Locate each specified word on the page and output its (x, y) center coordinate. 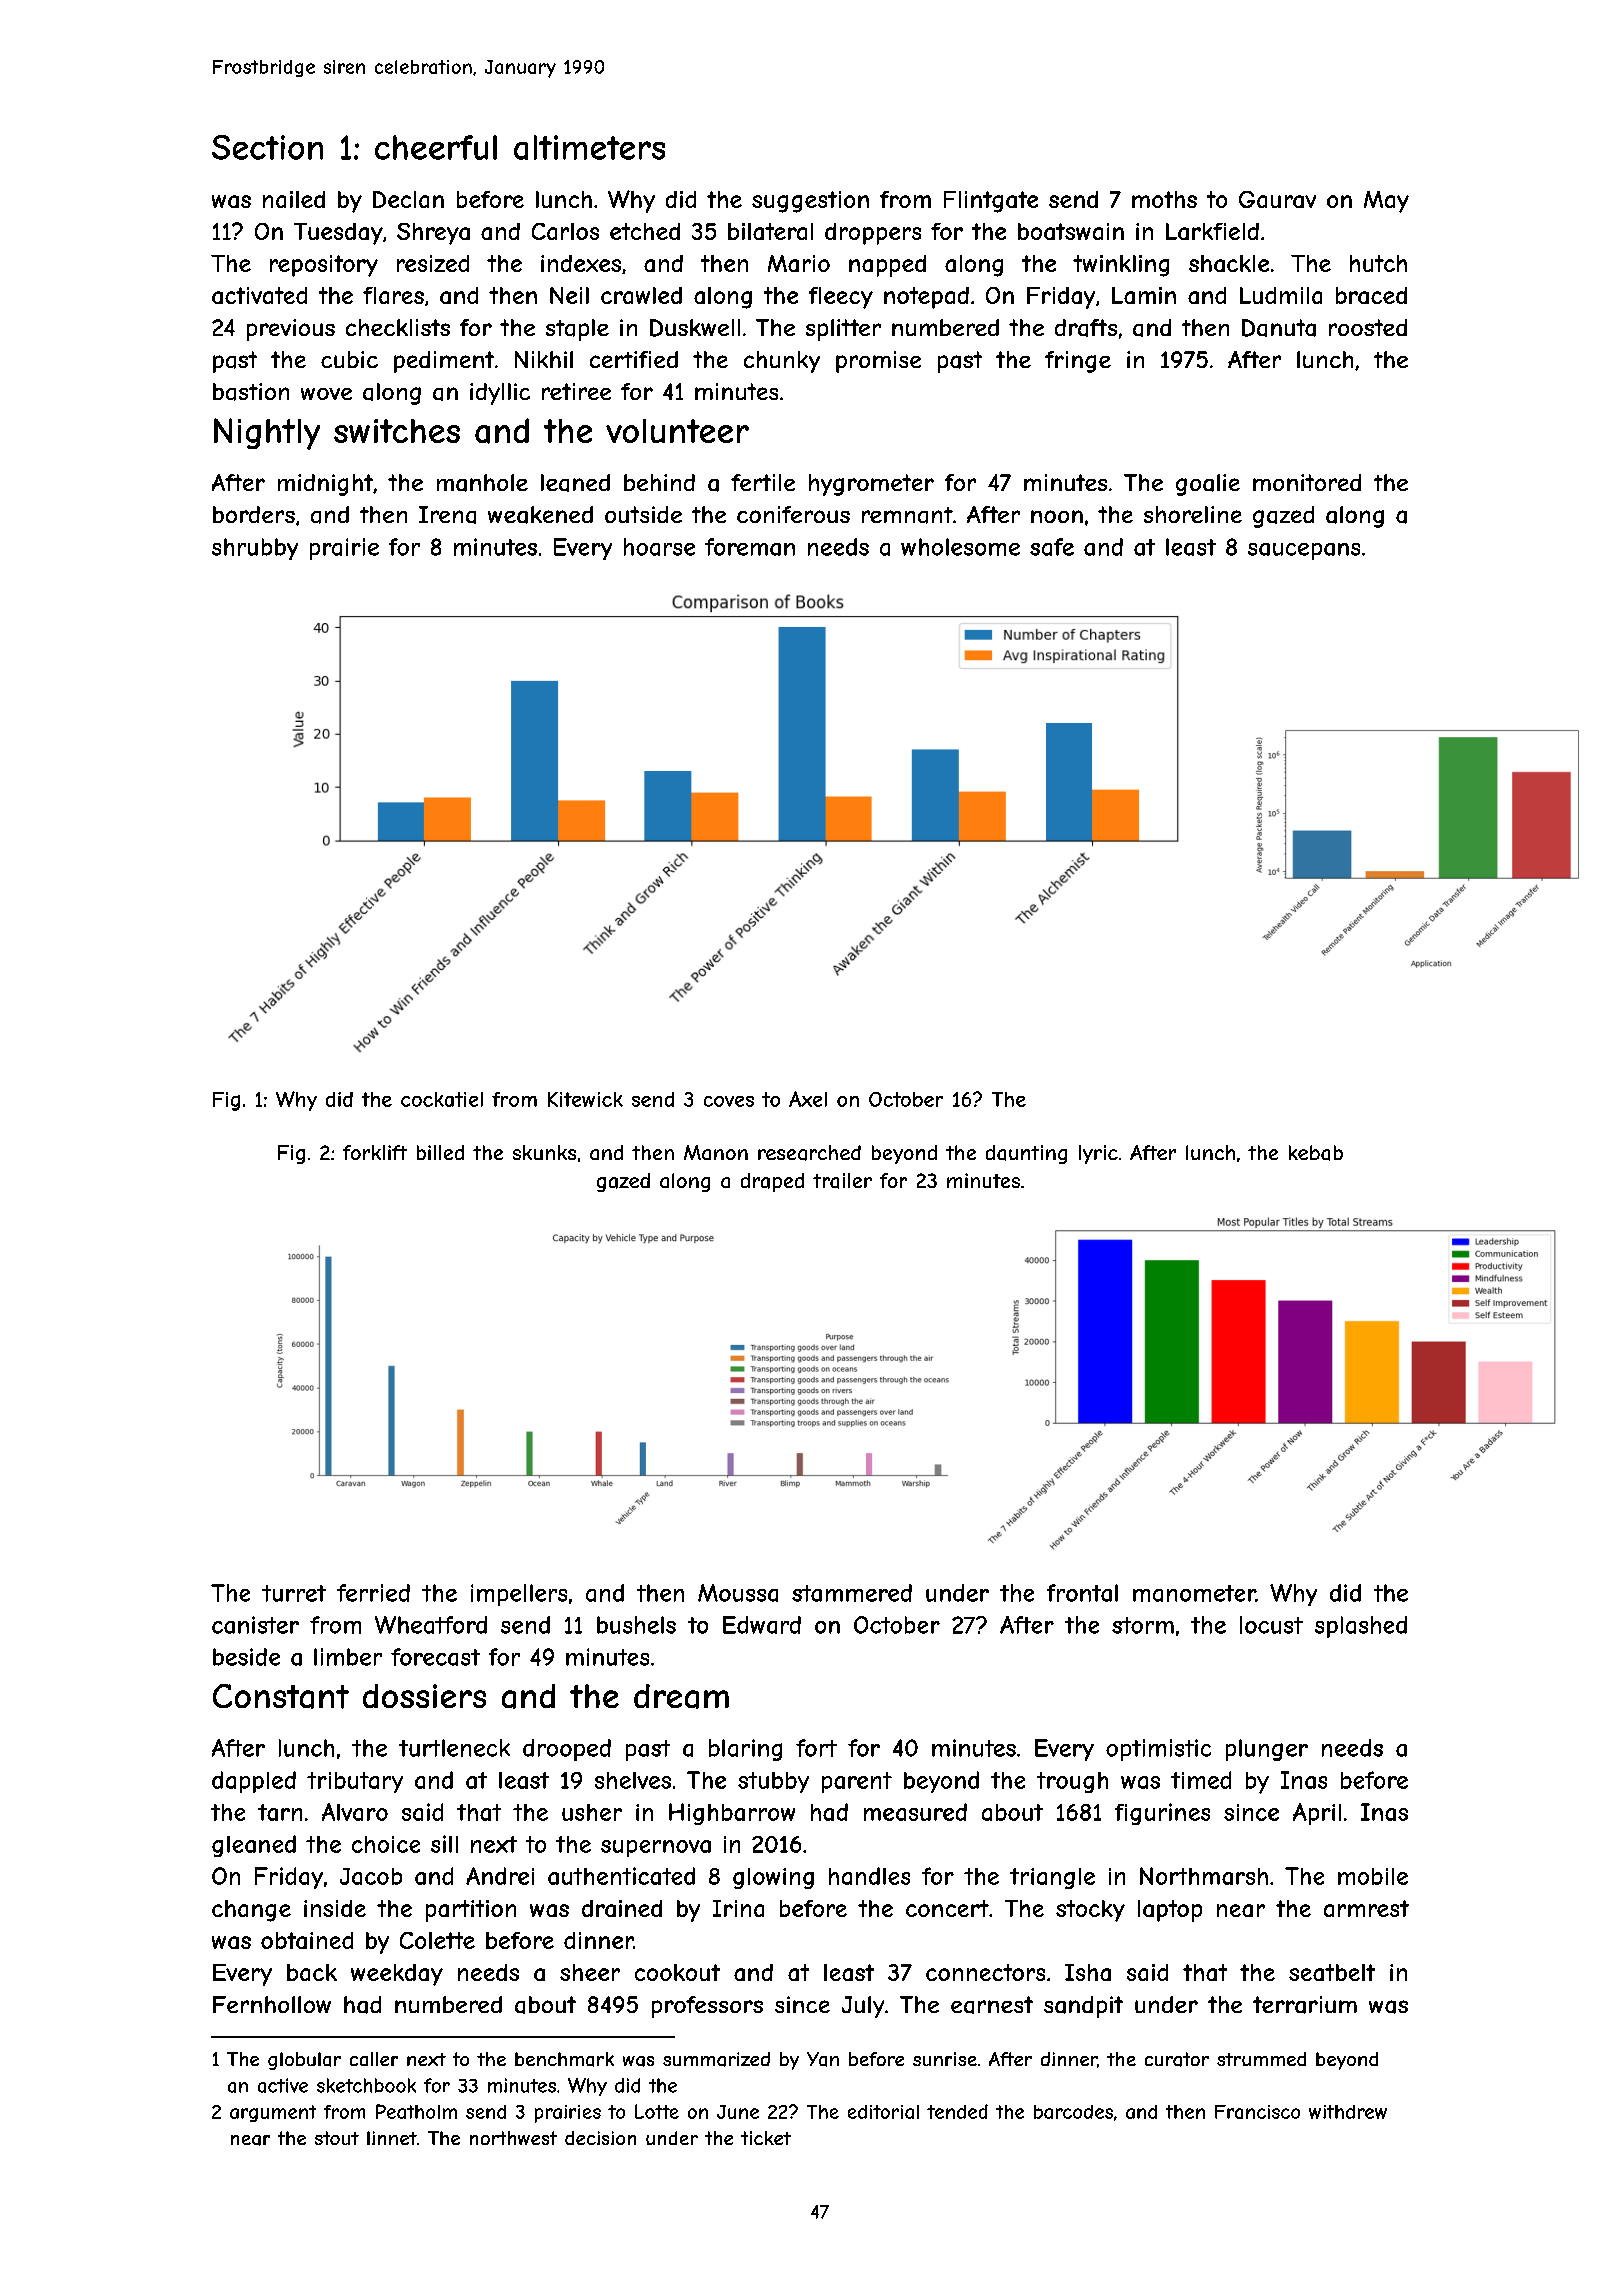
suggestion (810, 202)
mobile (1373, 1876)
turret (294, 1593)
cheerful (436, 147)
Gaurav (1277, 199)
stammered (852, 1593)
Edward (762, 1625)
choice (386, 1844)
